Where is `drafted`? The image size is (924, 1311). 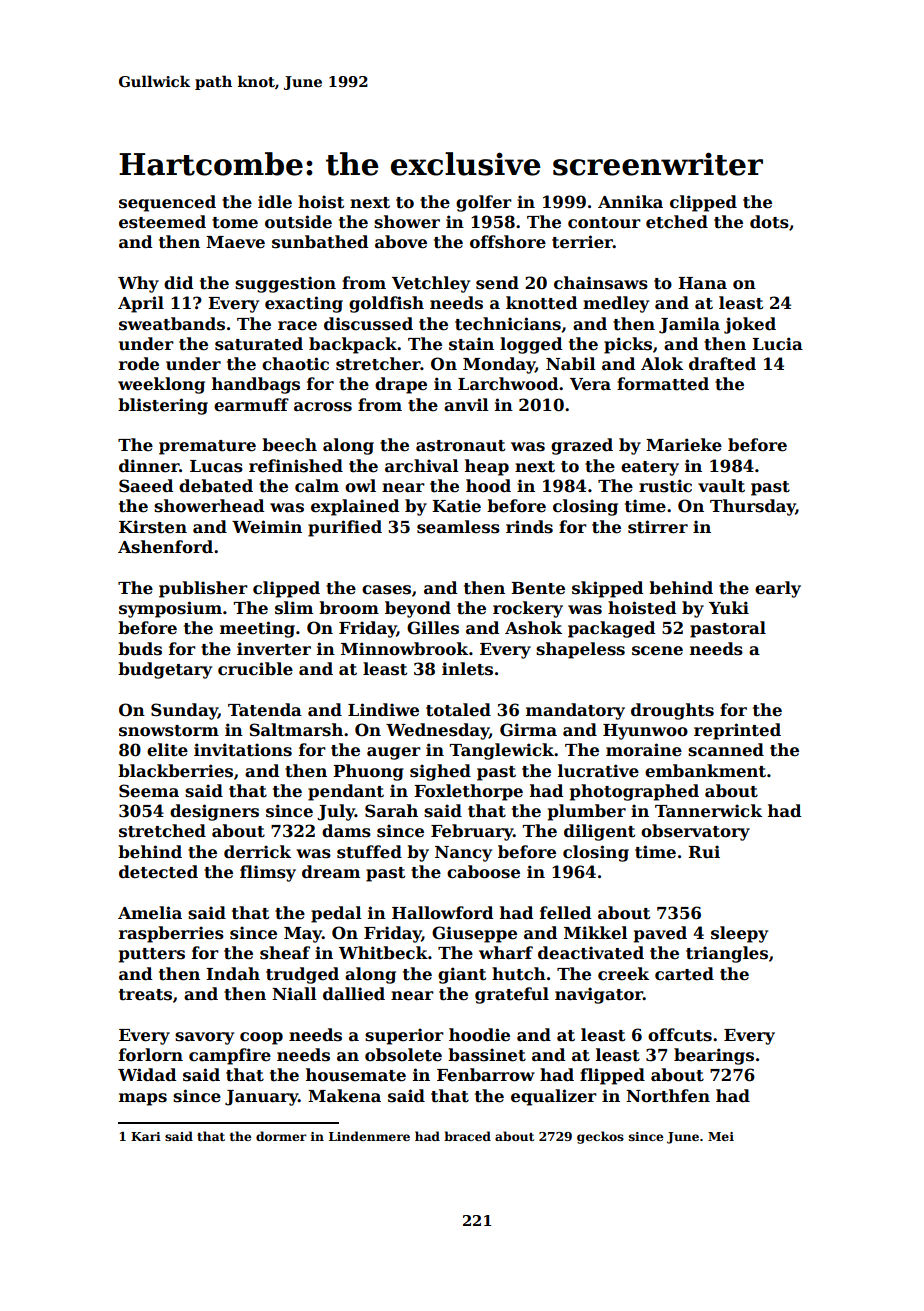
drafted is located at coordinates (722, 364).
